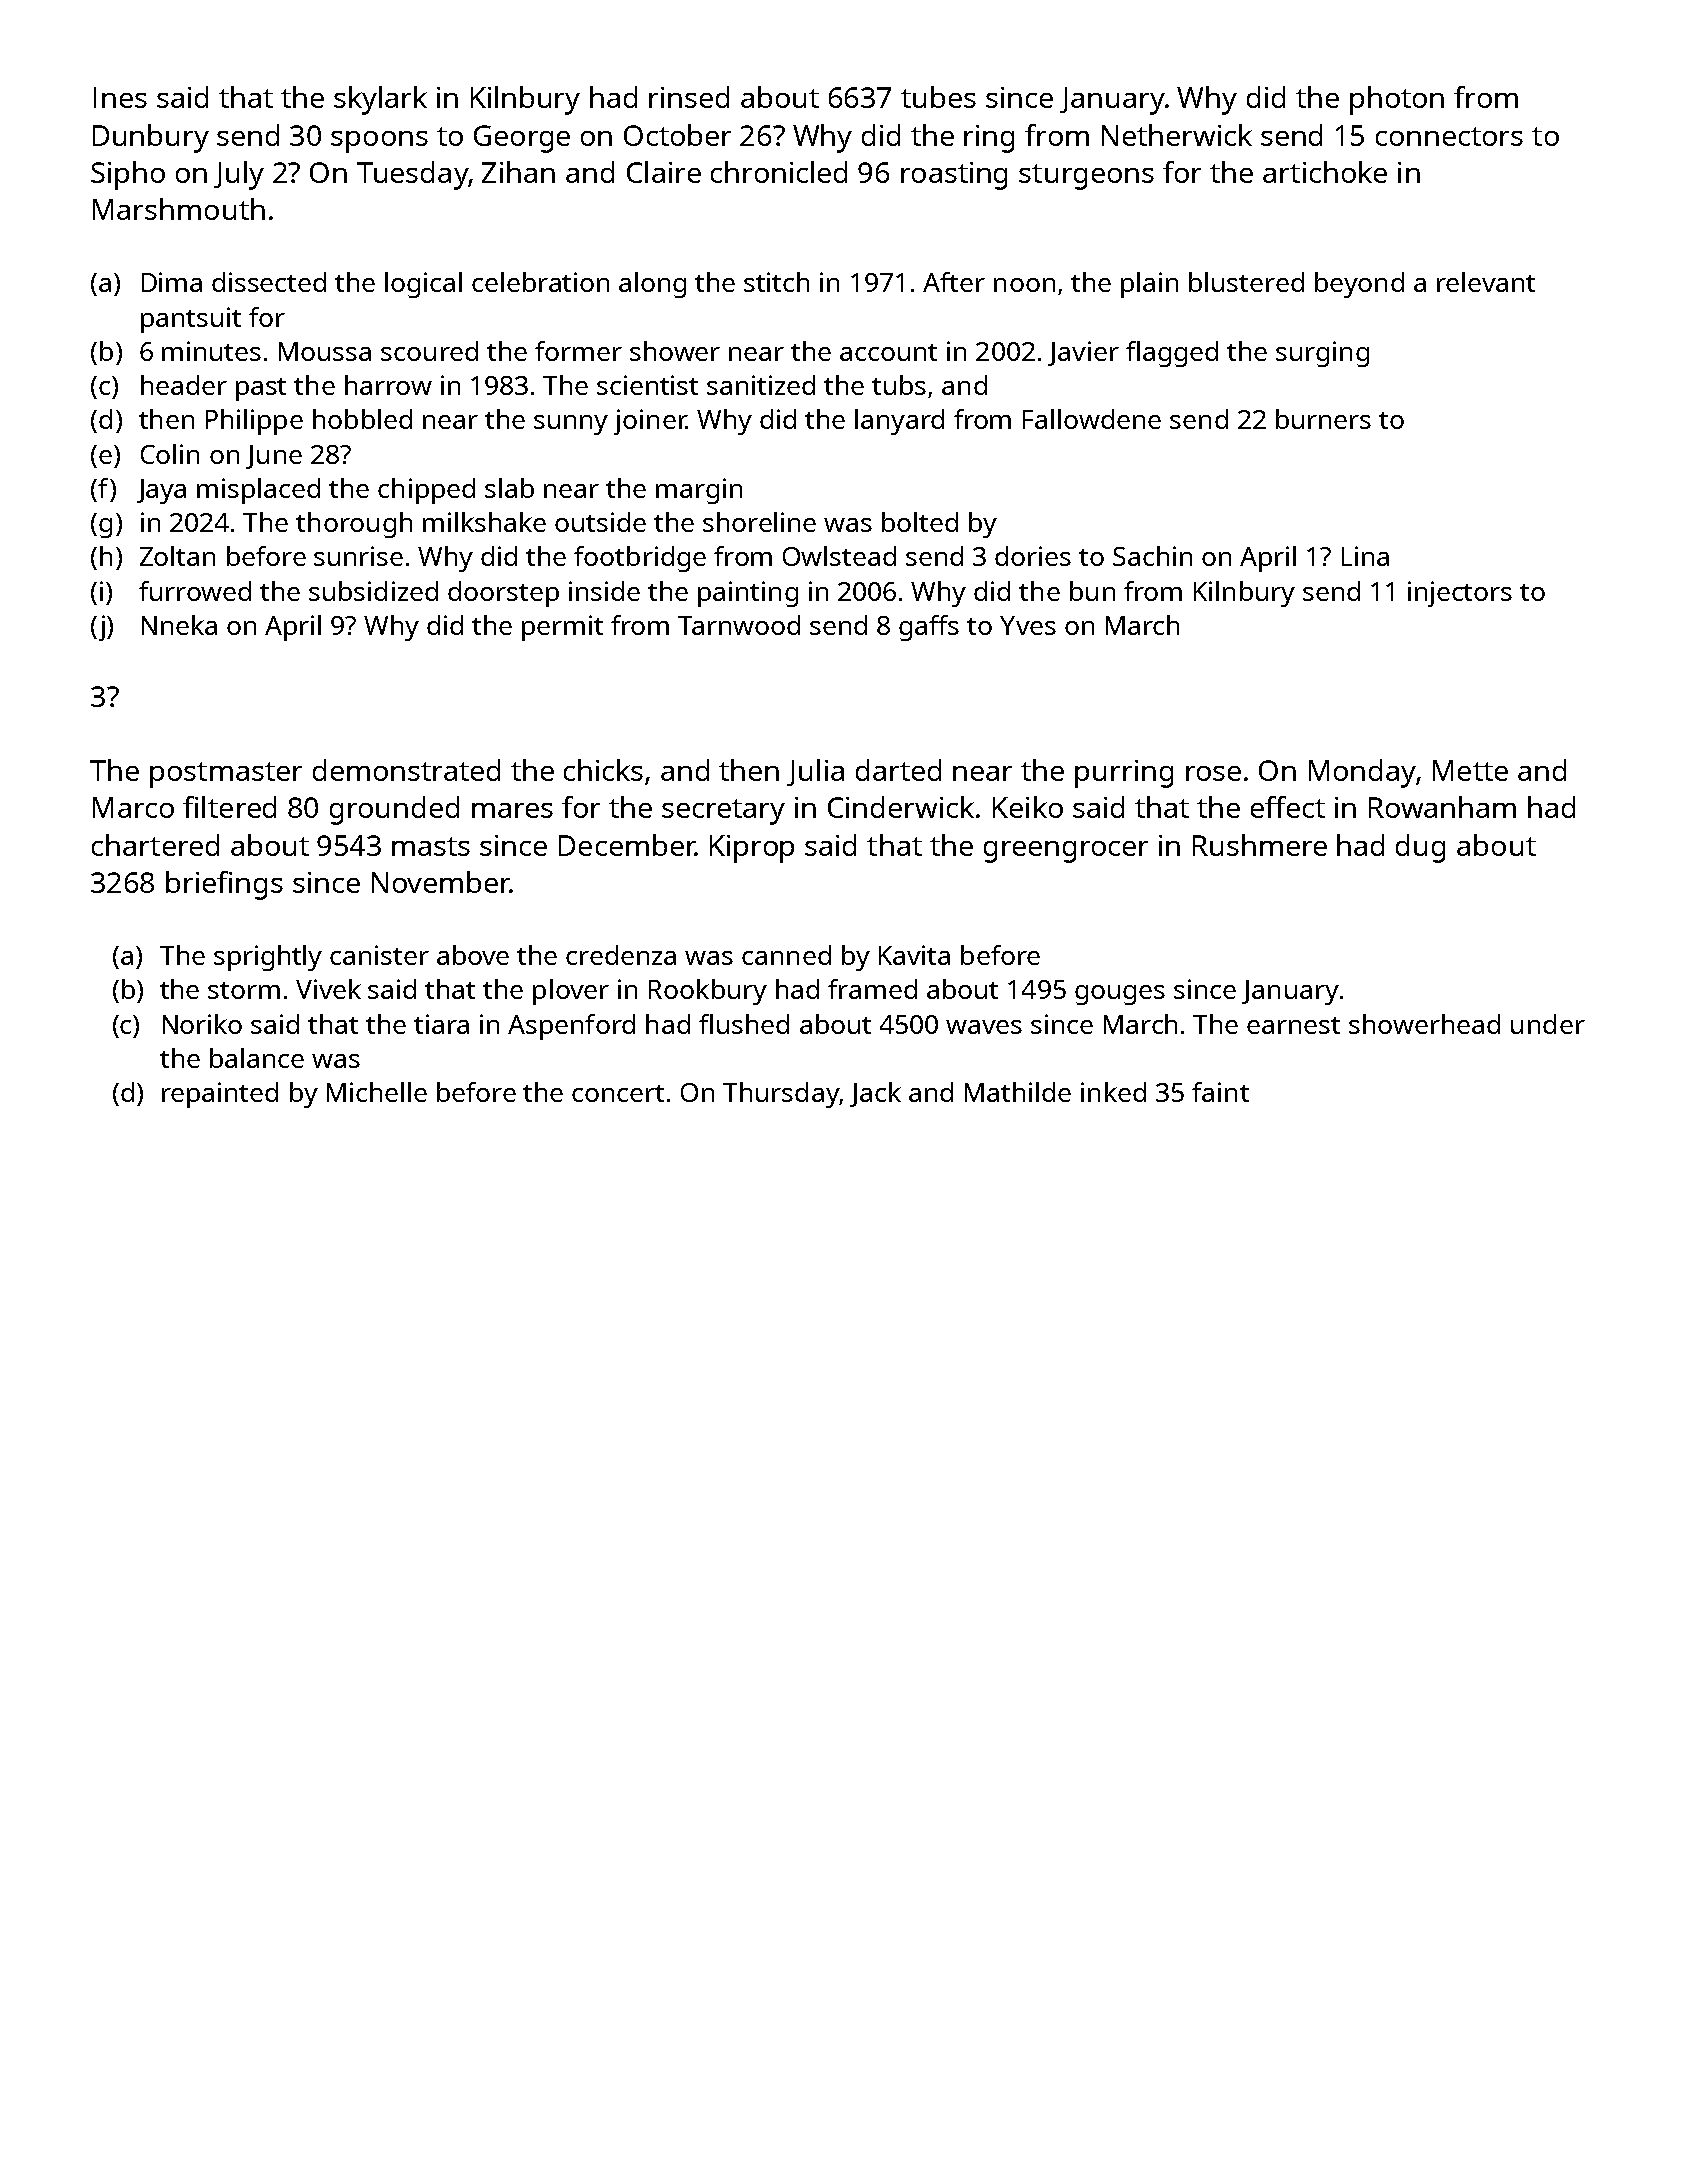 The height and width of the screenshot is (2178, 1683). What do you see at coordinates (179, 625) in the screenshot?
I see `Nneka` at bounding box center [179, 625].
